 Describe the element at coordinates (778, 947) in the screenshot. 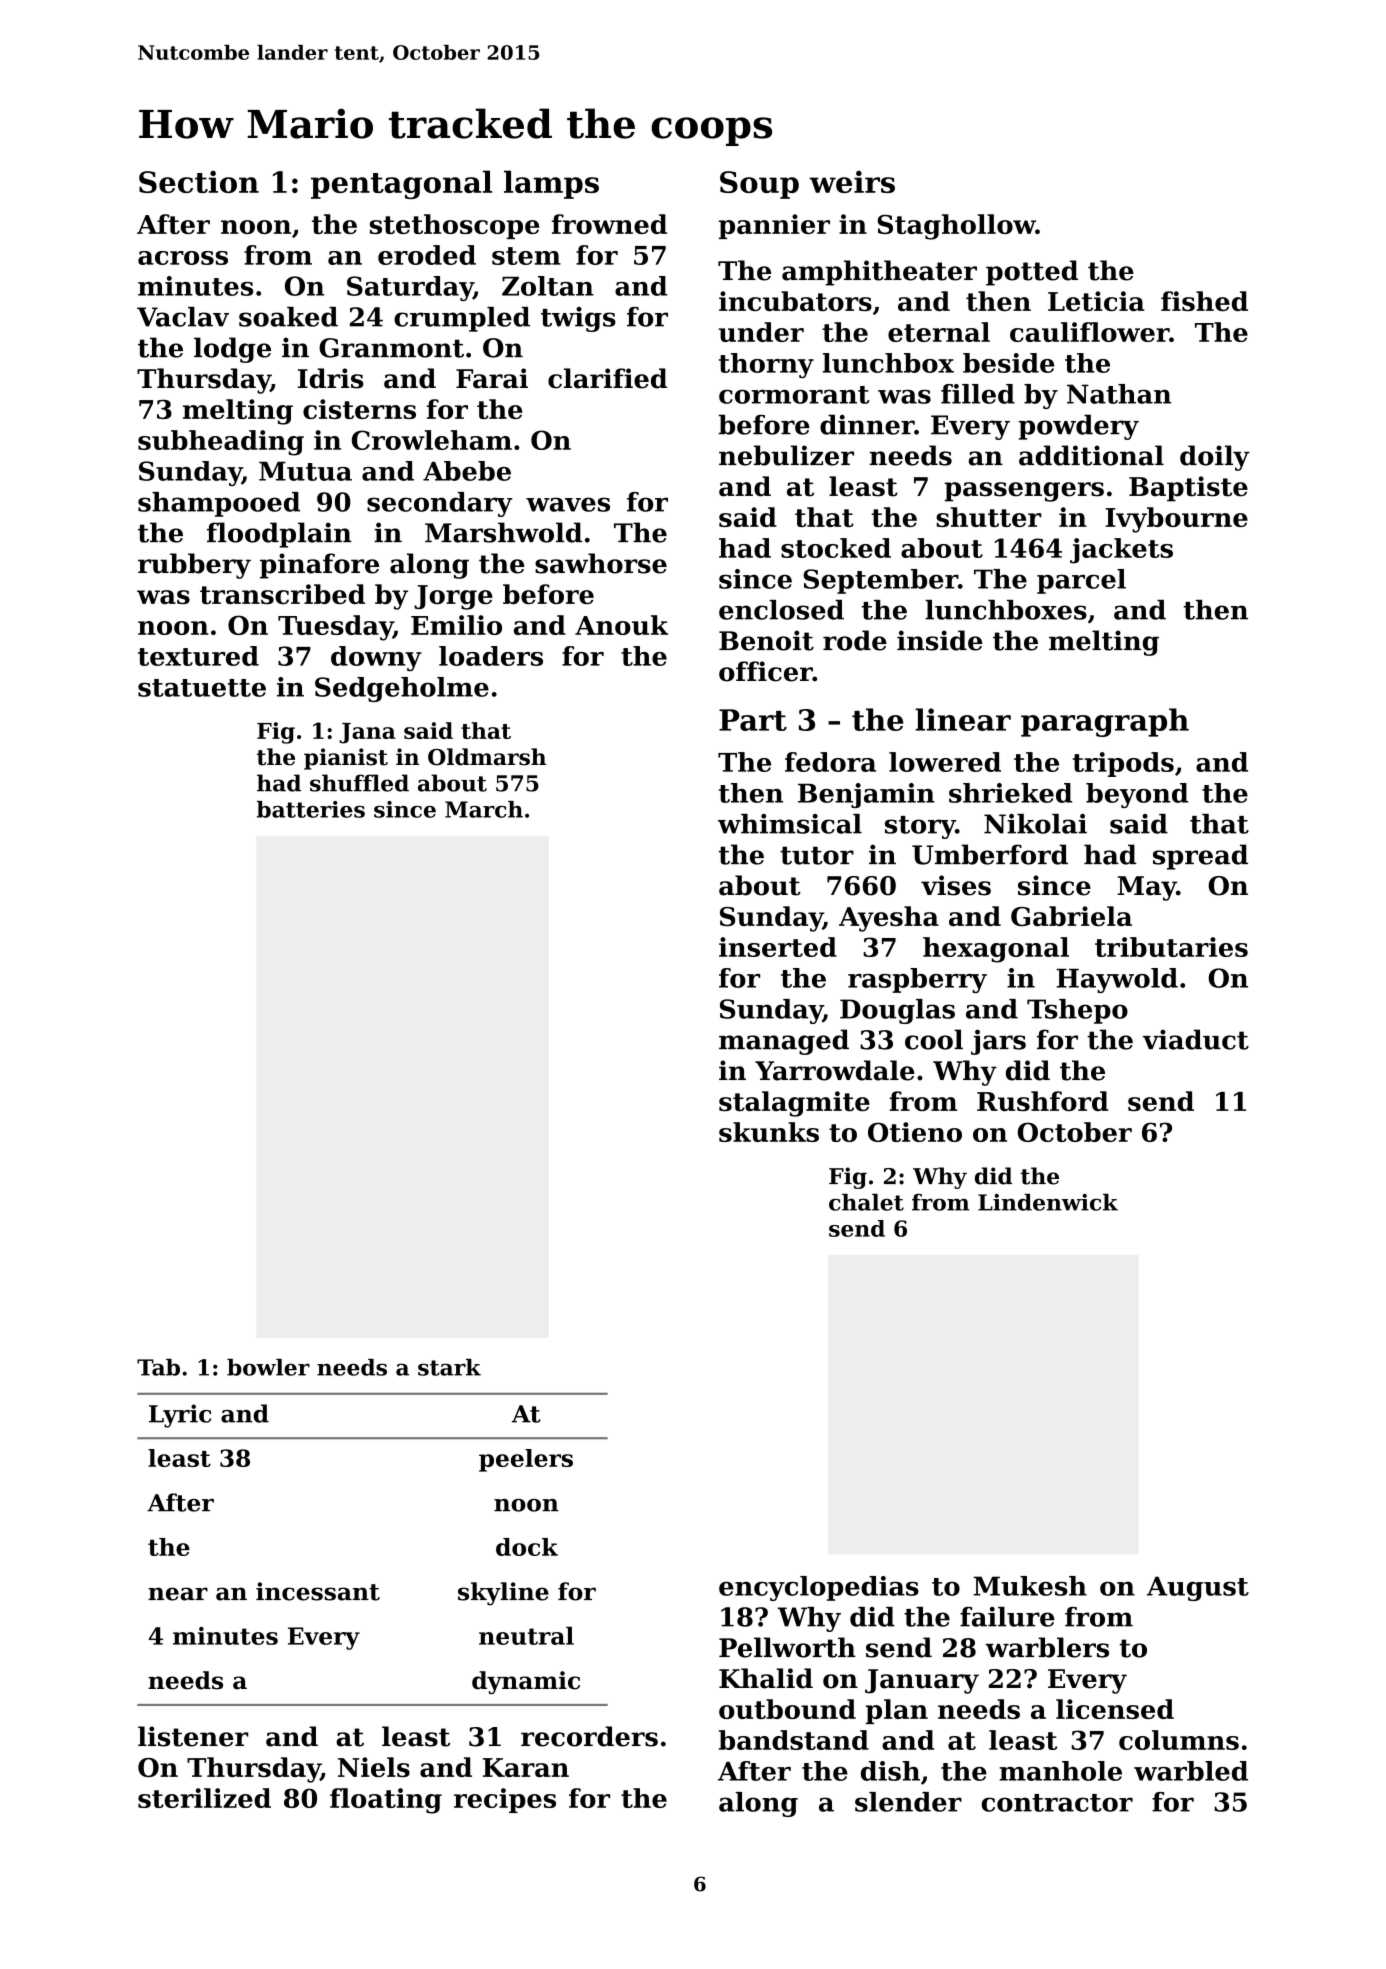

I see `inserted` at that location.
